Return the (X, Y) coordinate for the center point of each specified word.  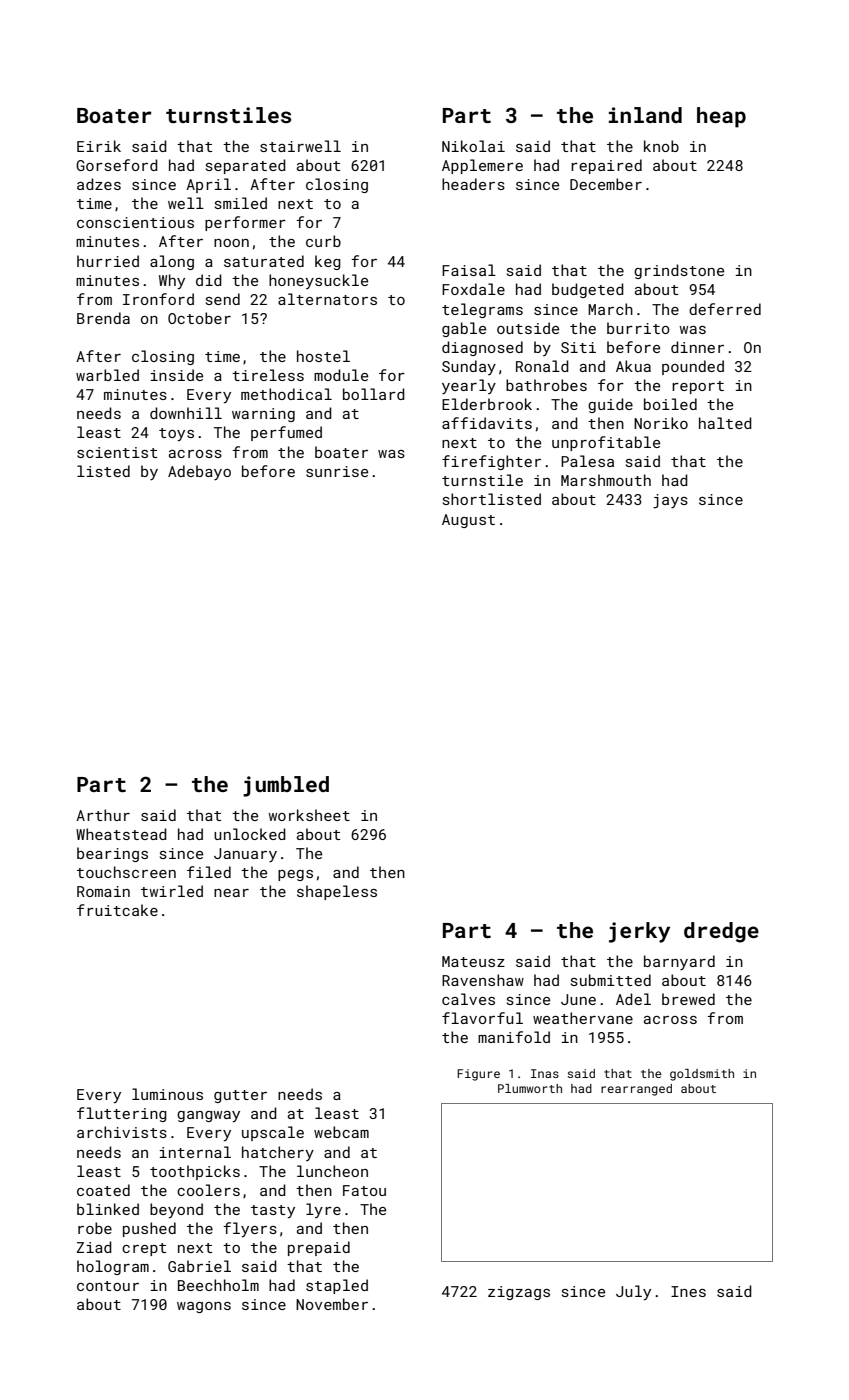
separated (246, 166)
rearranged (636, 1090)
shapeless (337, 892)
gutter (240, 1096)
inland (645, 115)
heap (721, 117)
